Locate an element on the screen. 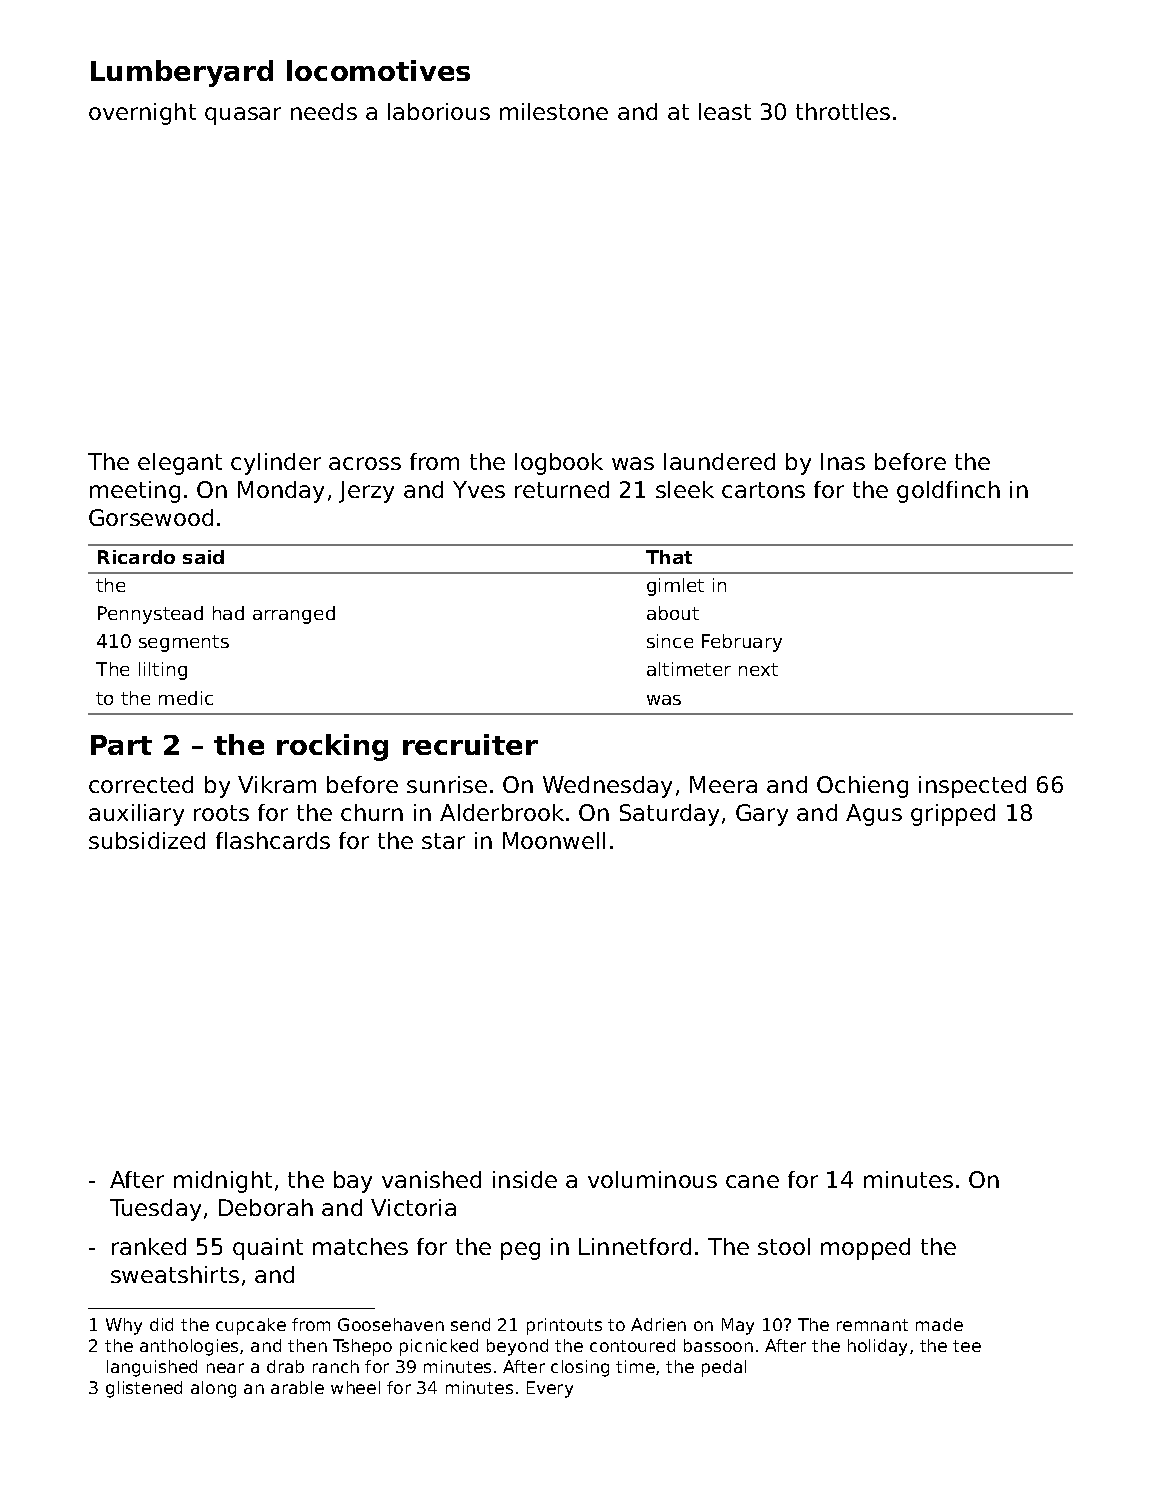 The width and height of the screenshot is (1161, 1503). Ochieng is located at coordinates (862, 787).
